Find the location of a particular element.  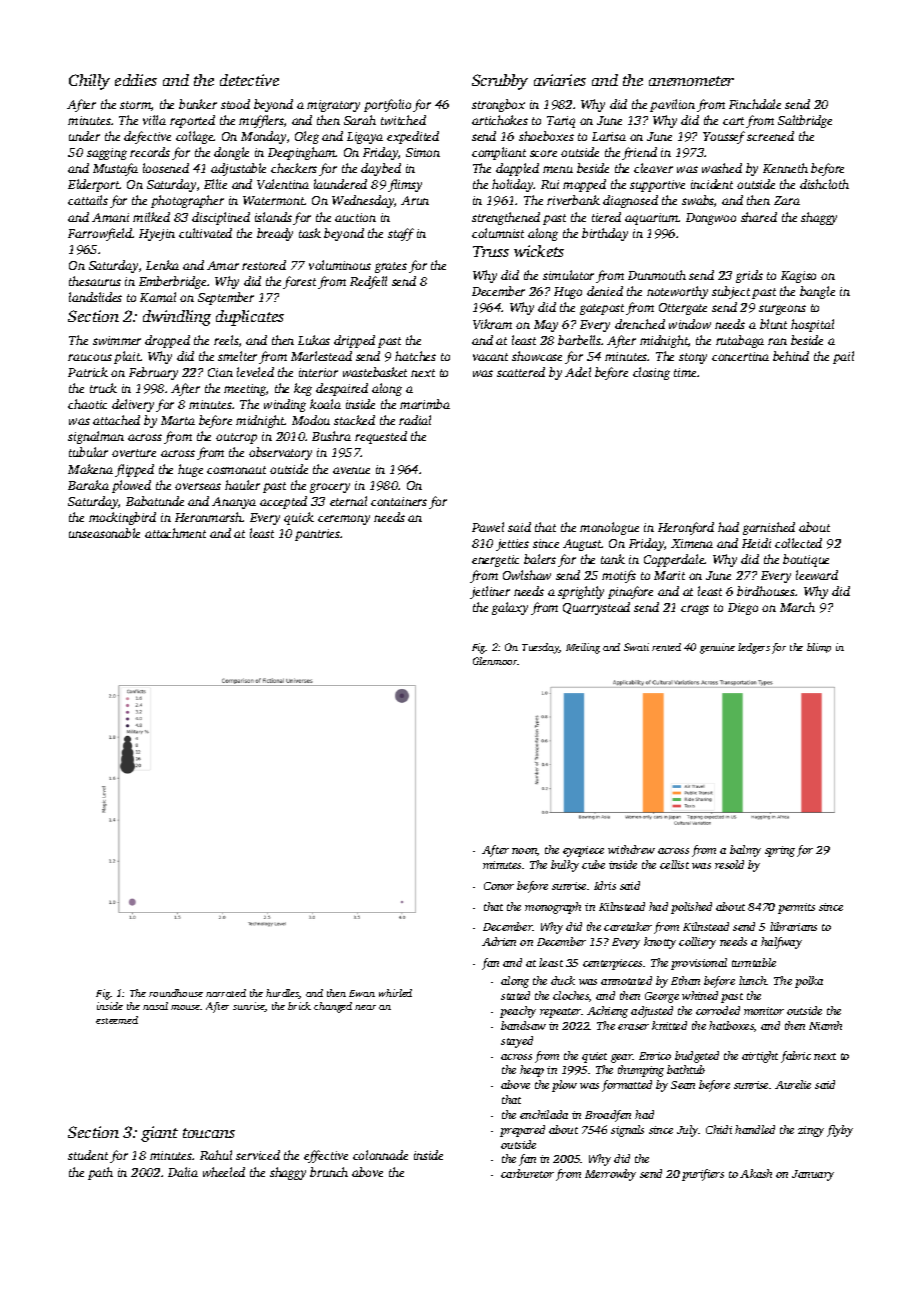

hurdles is located at coordinates (282, 994).
